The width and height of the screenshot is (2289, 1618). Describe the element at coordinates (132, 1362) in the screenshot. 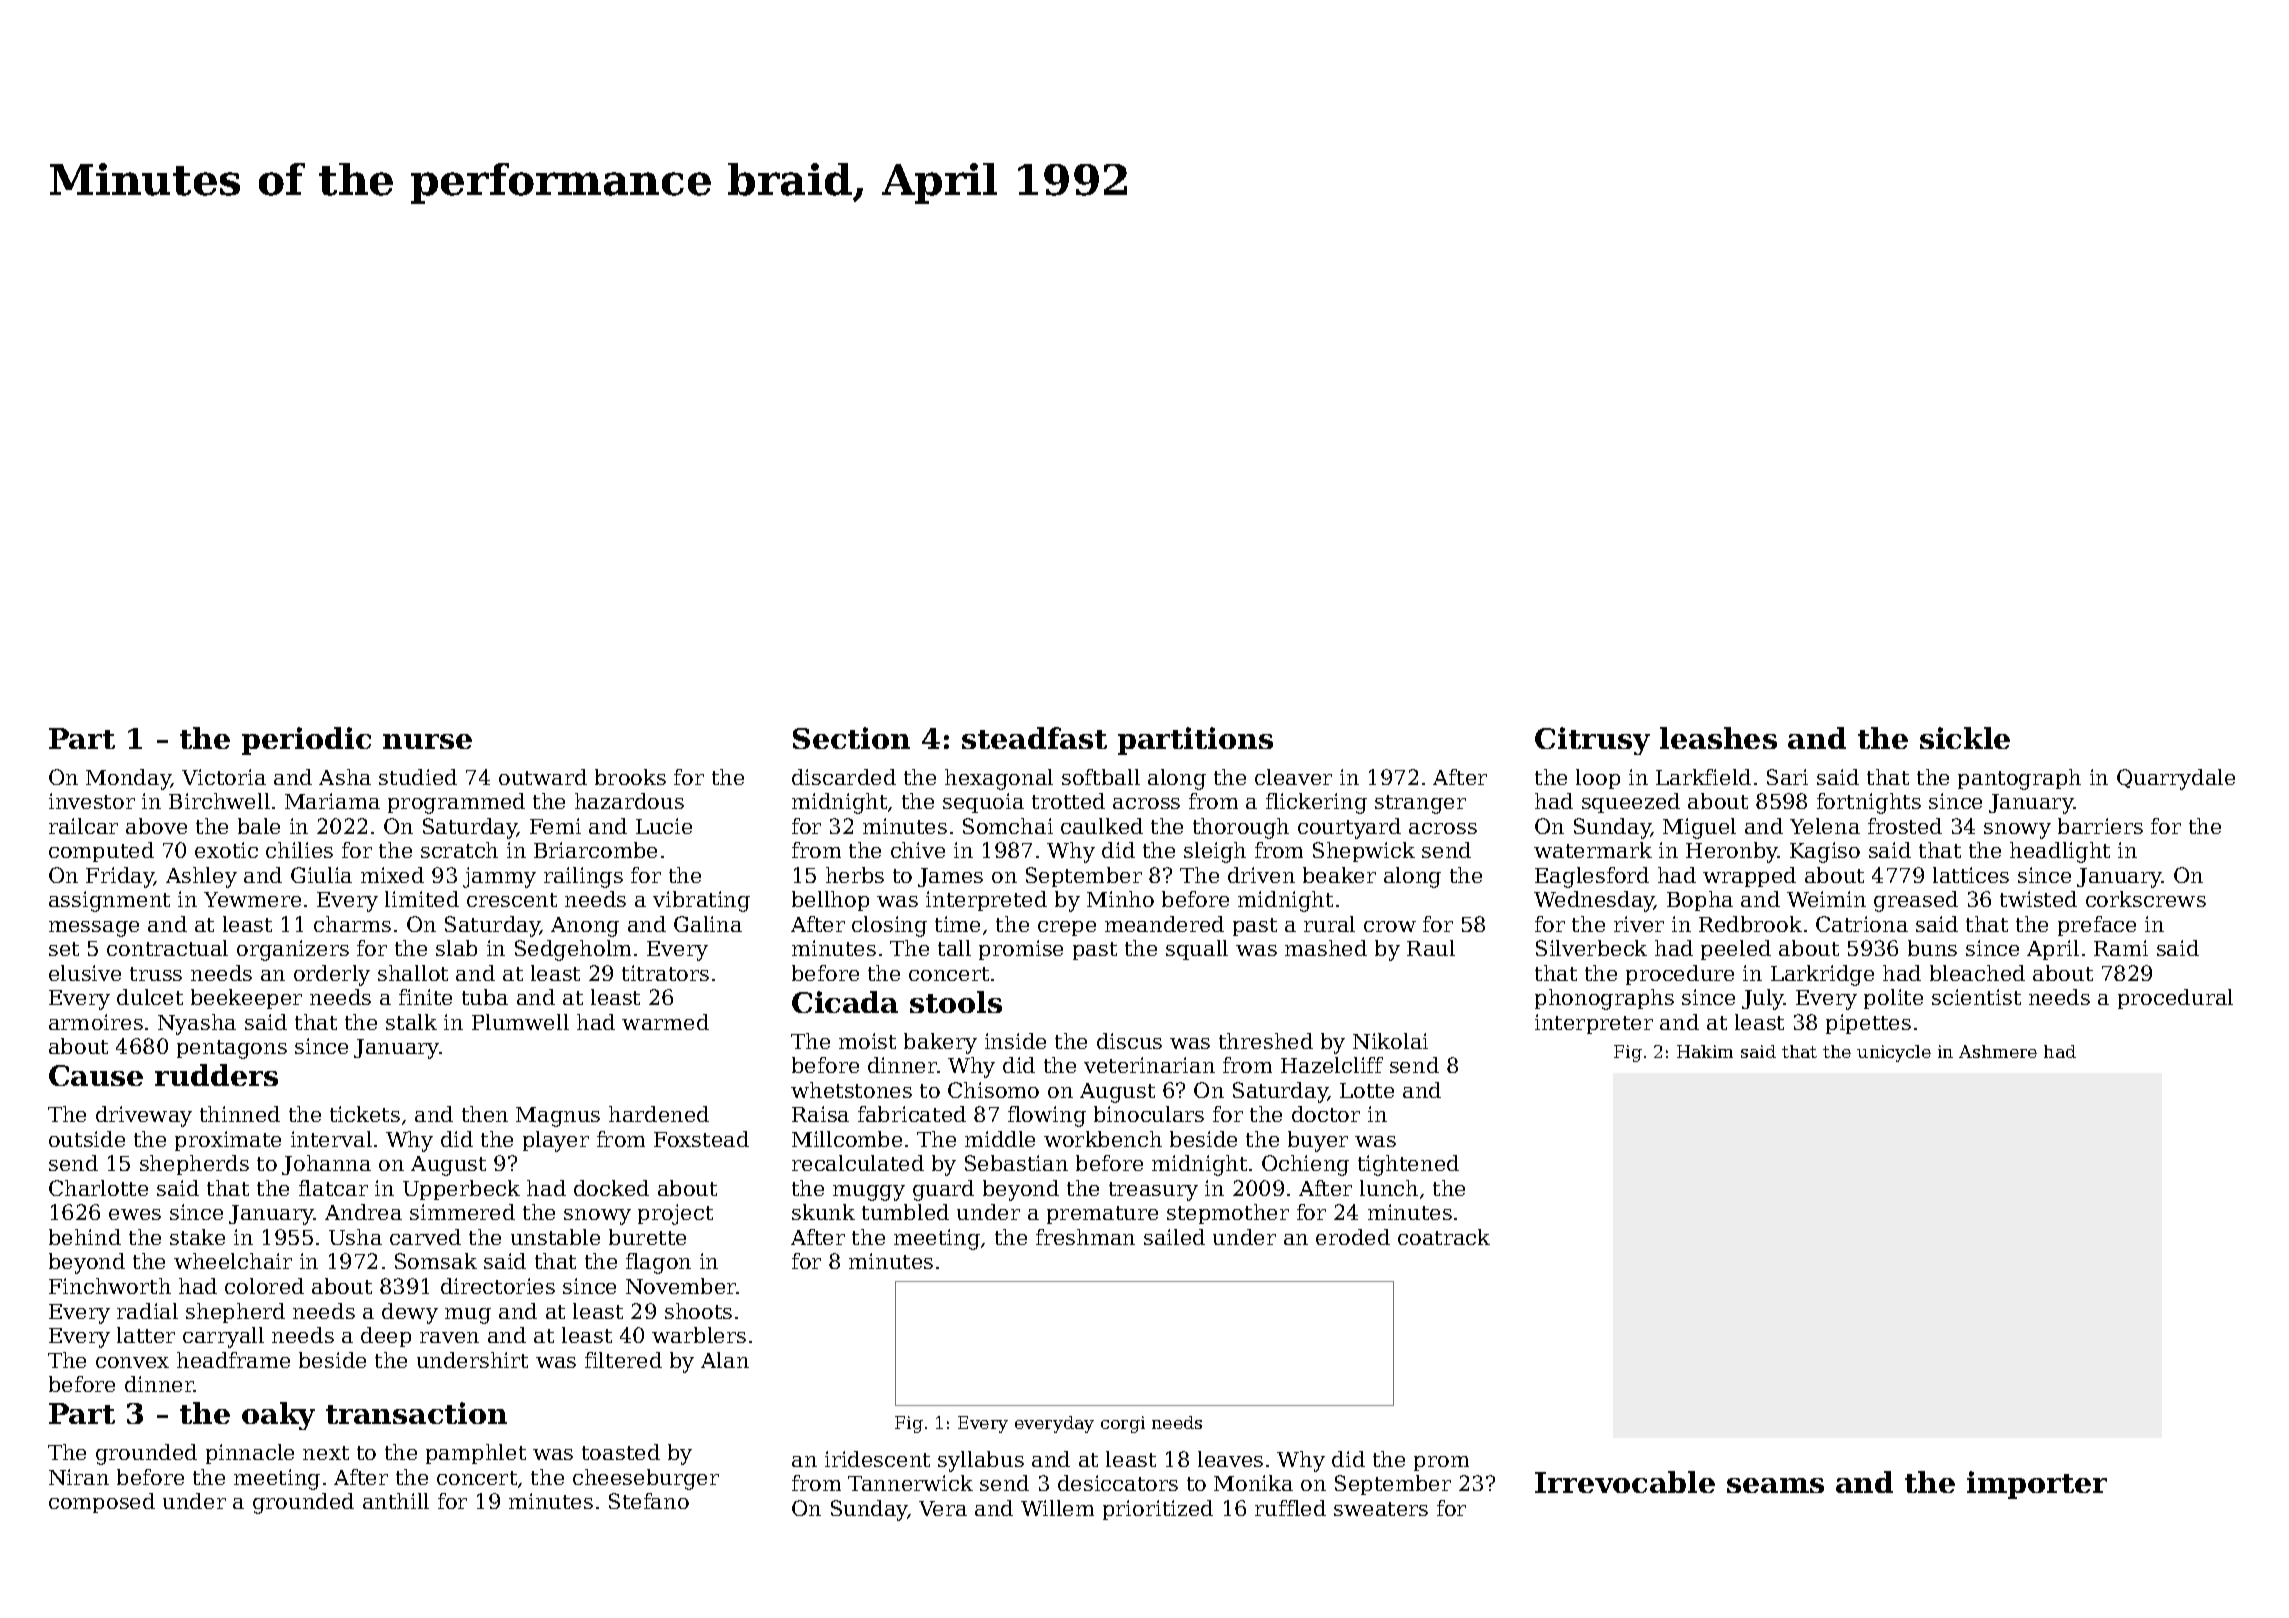

I see `convex` at that location.
